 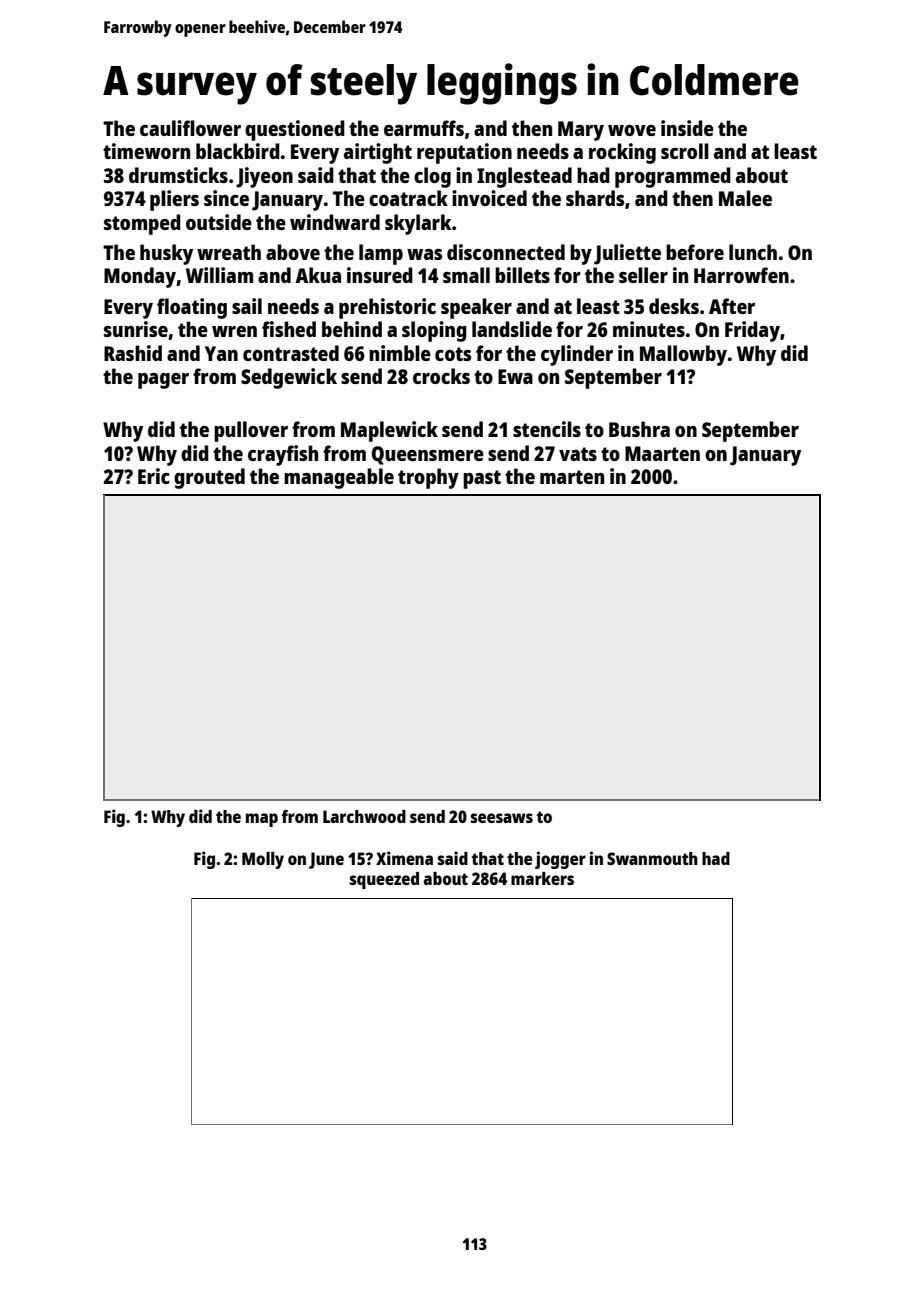 What do you see at coordinates (352, 329) in the screenshot?
I see `behind` at bounding box center [352, 329].
